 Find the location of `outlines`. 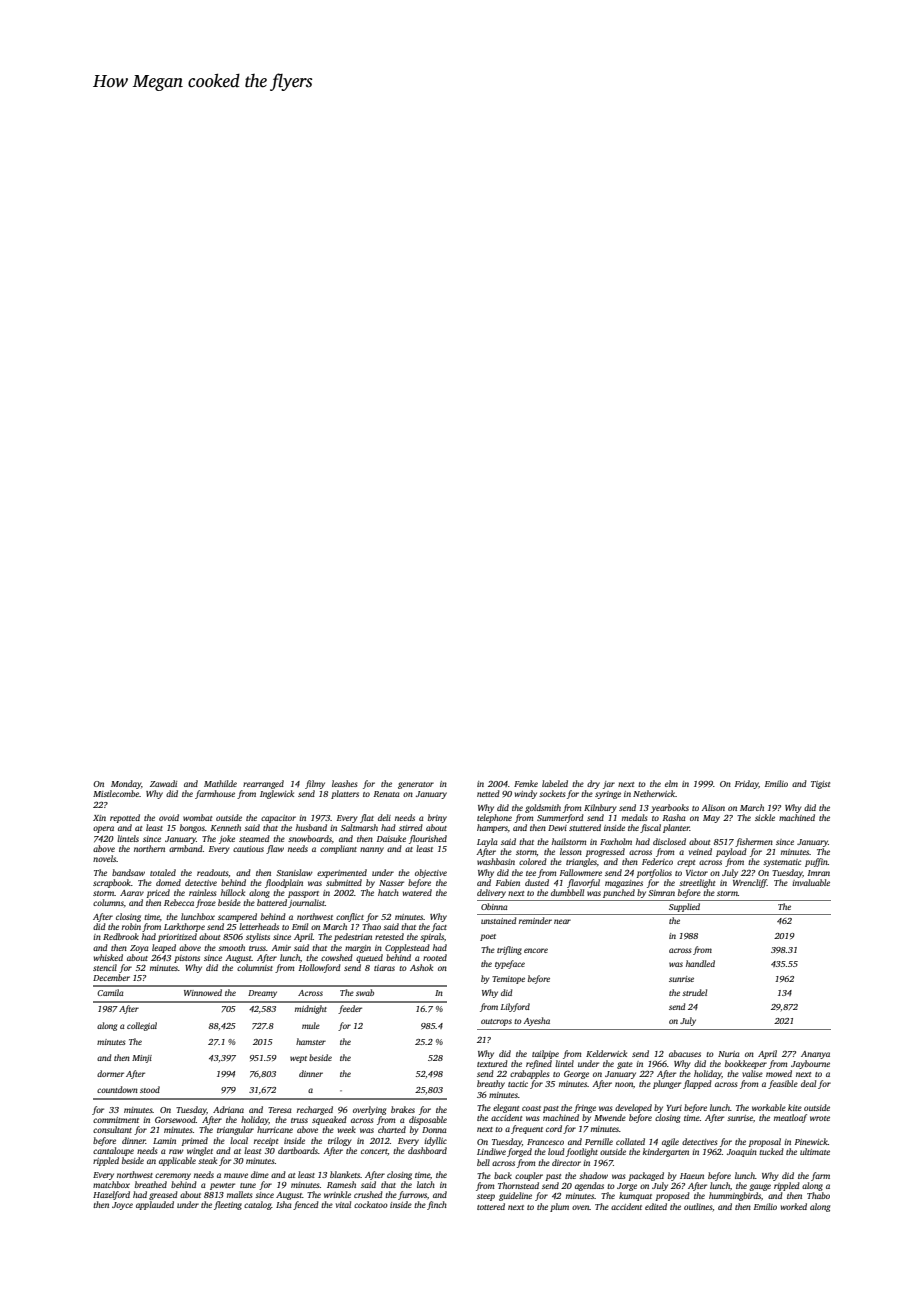

outlines is located at coordinates (698, 1206).
